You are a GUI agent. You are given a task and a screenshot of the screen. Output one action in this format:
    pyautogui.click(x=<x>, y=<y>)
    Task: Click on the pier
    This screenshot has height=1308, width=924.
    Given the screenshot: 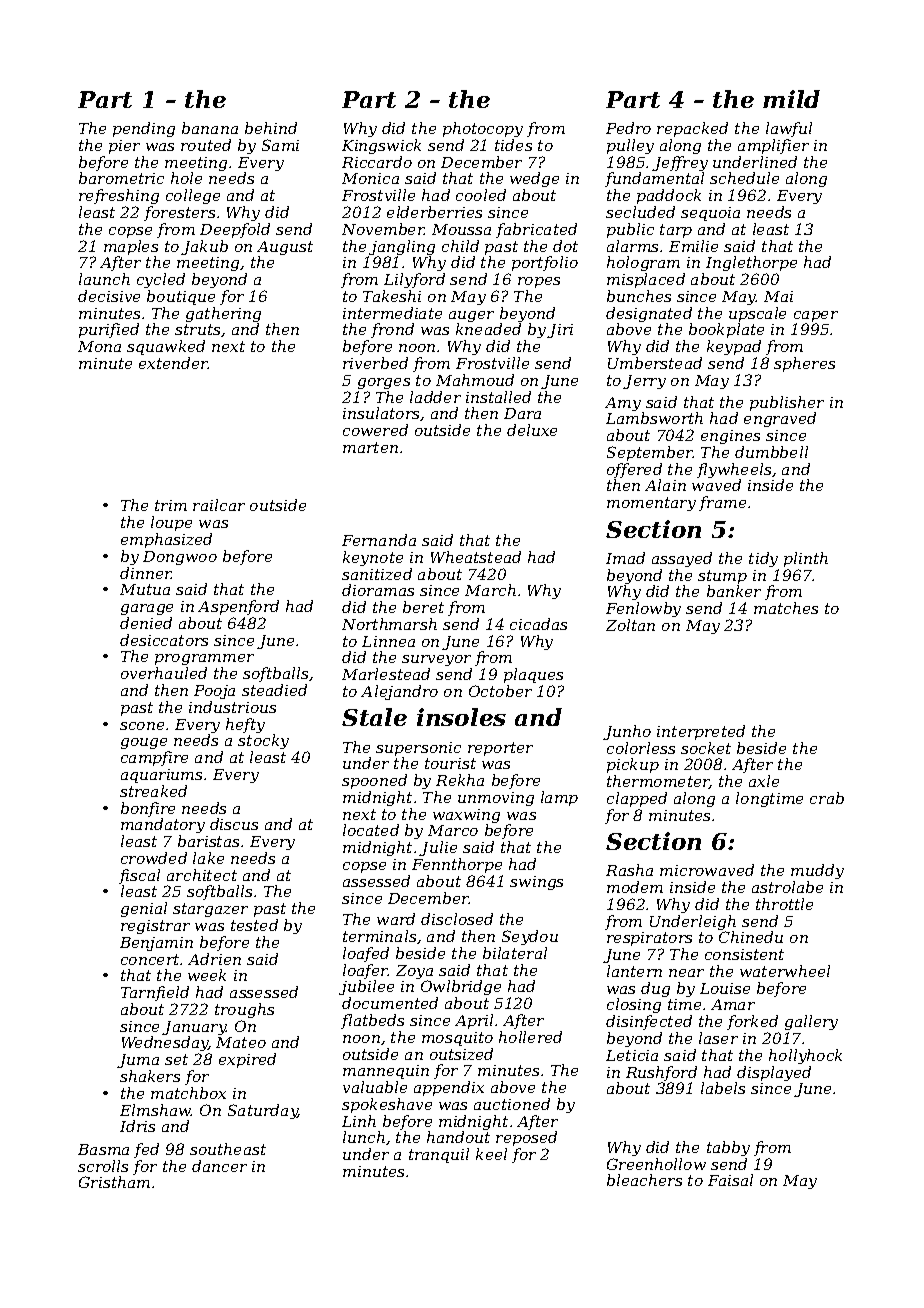 What is the action you would take?
    pyautogui.click(x=124, y=147)
